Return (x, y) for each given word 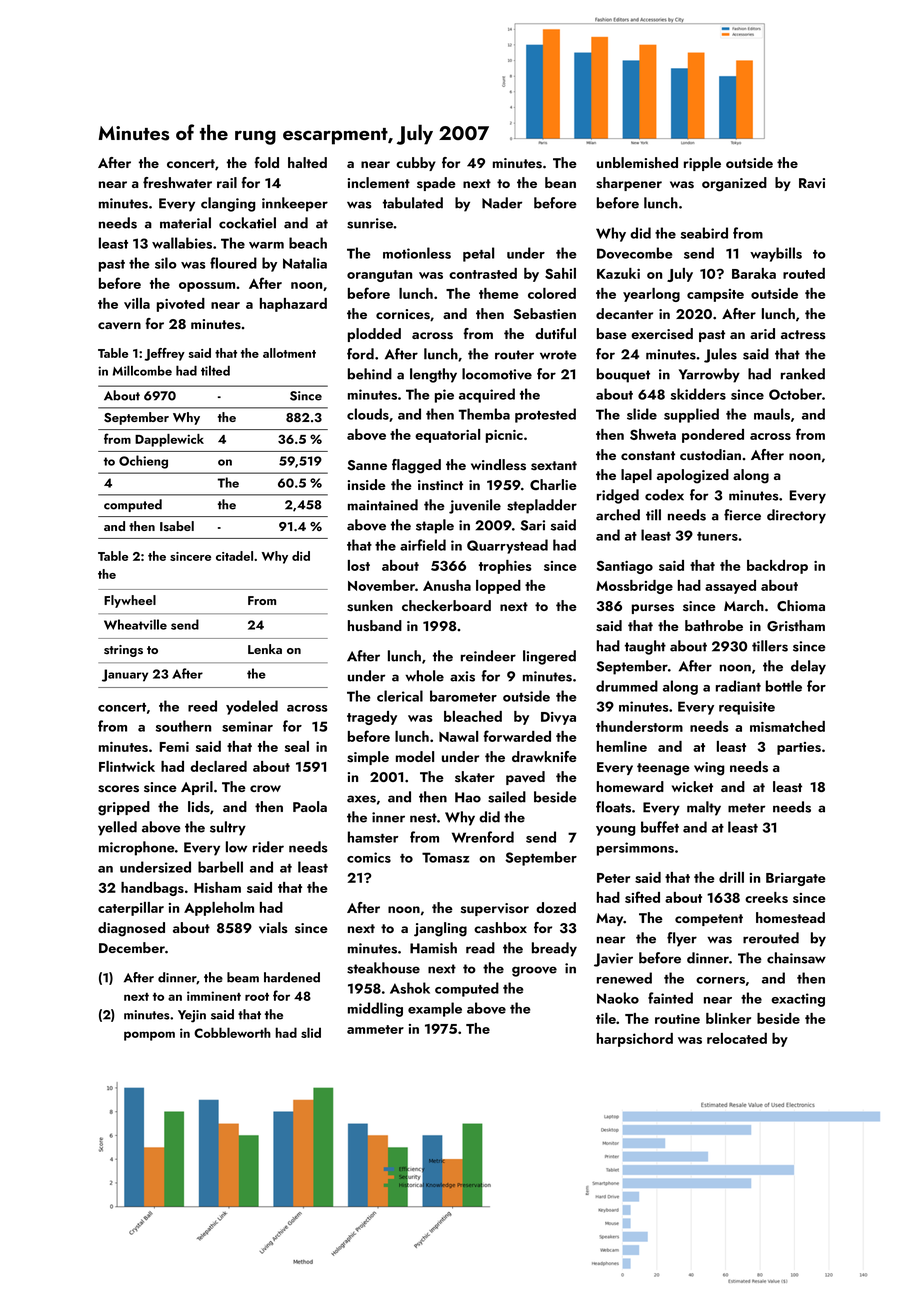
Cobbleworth (232, 1032)
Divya (558, 718)
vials (273, 928)
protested (545, 415)
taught (645, 647)
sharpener (629, 184)
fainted (670, 998)
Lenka (265, 649)
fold (266, 162)
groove (534, 971)
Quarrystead (507, 546)
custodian (710, 455)
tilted (215, 371)
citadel (234, 556)
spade (436, 184)
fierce (742, 515)
